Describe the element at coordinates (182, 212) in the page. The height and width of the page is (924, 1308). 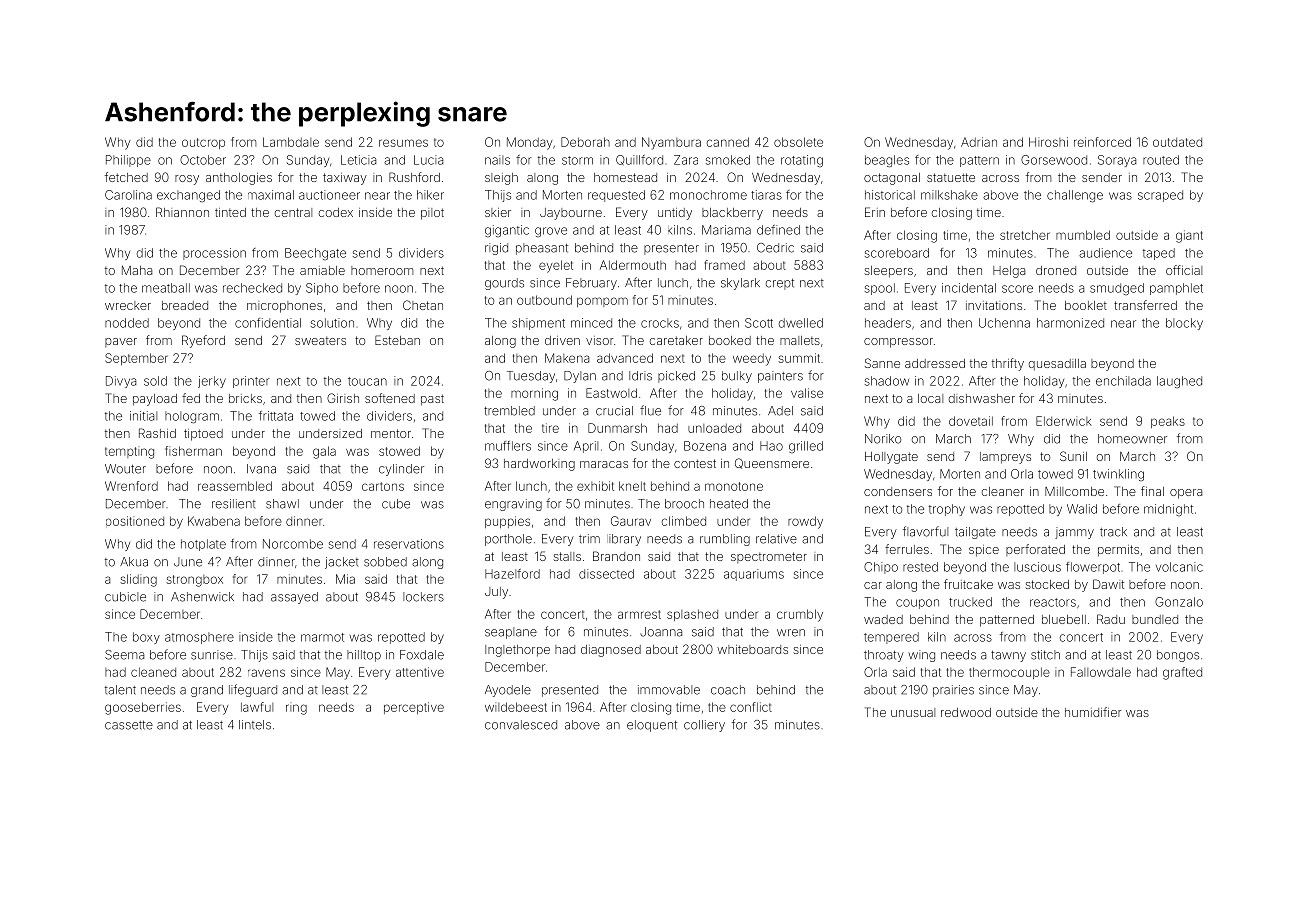
I see `Rhiannon` at that location.
